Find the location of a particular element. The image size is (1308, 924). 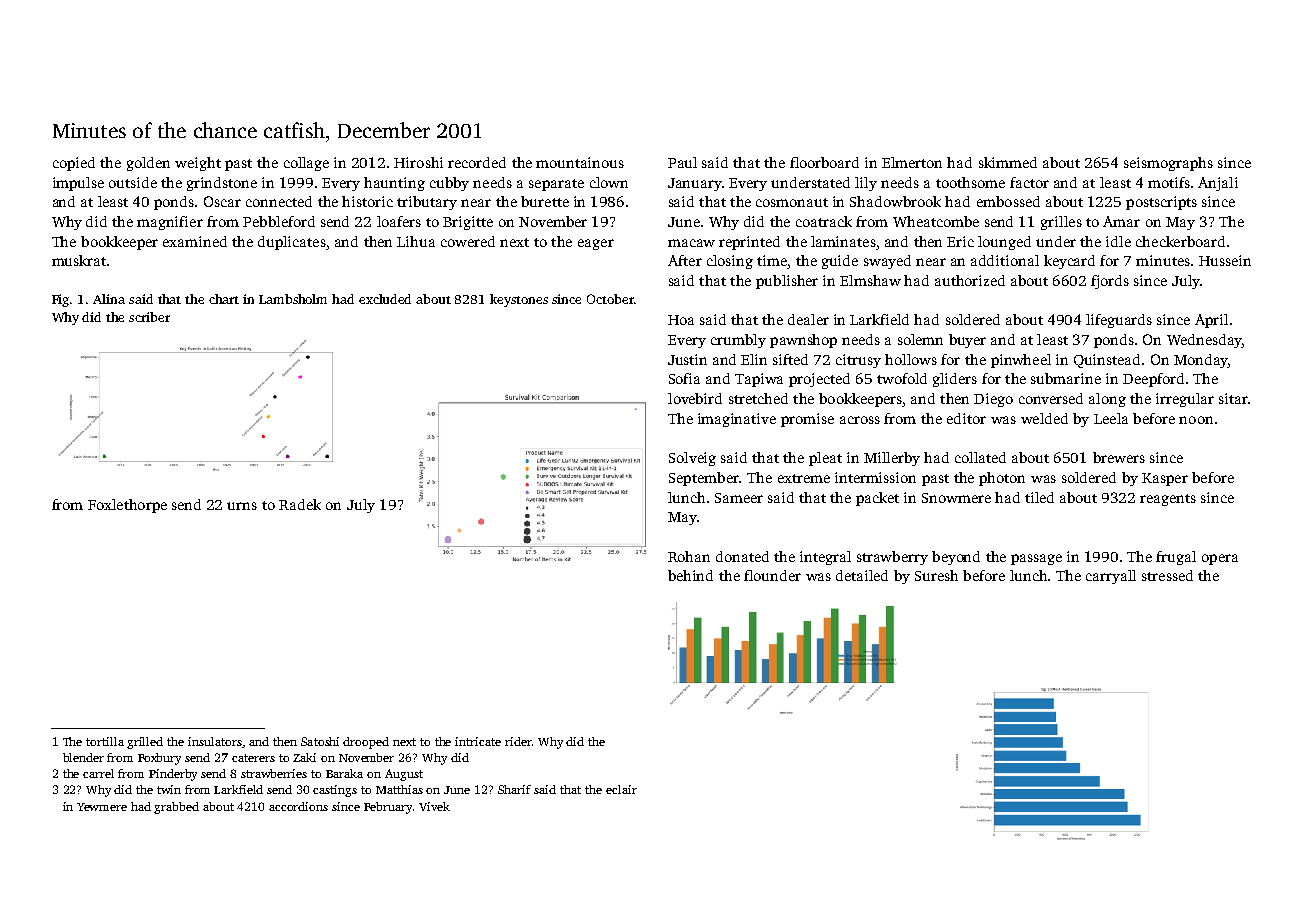

motifs is located at coordinates (1169, 182).
